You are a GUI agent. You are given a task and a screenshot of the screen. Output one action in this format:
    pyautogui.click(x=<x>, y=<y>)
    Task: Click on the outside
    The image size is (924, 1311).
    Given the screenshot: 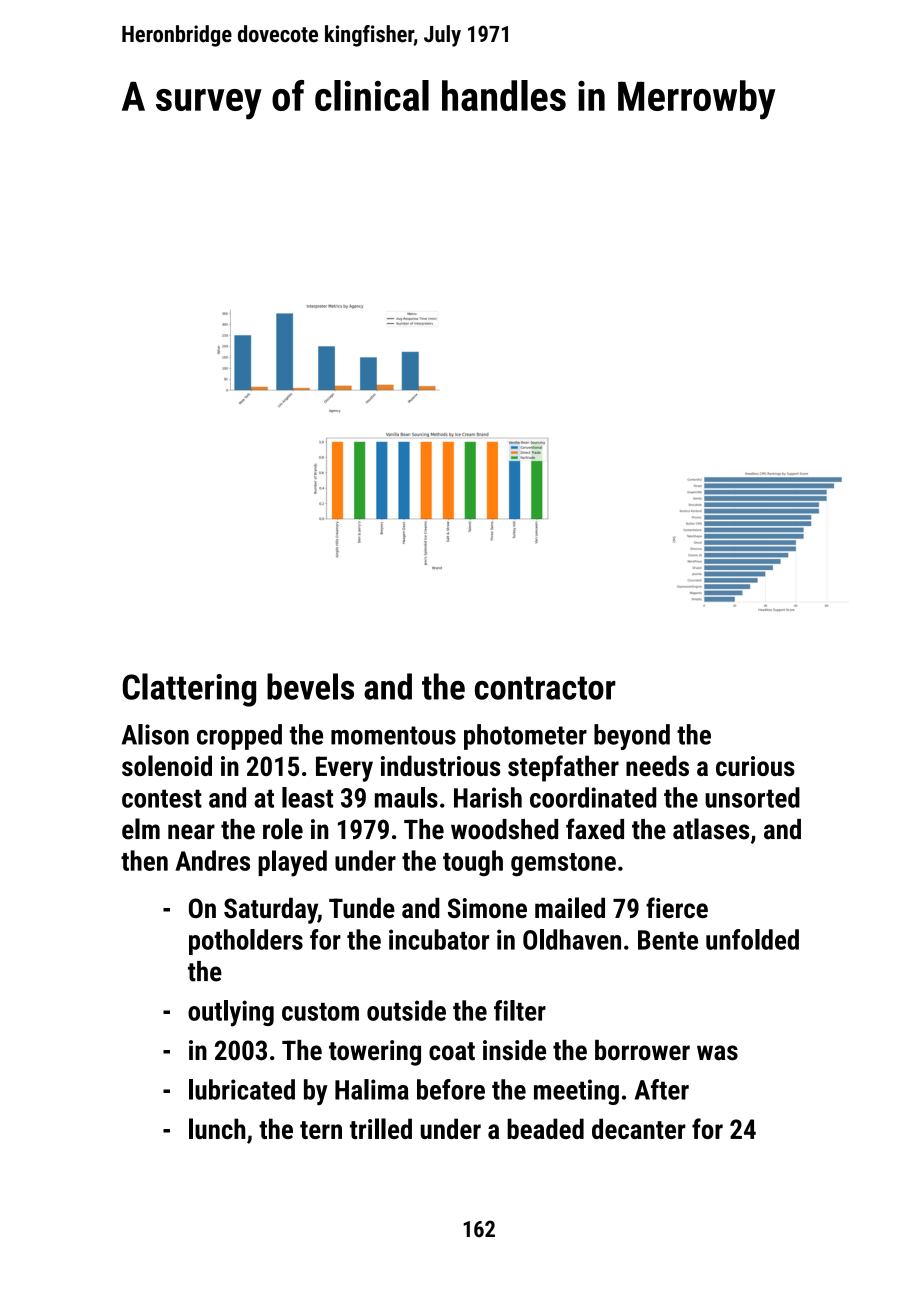 What is the action you would take?
    pyautogui.click(x=406, y=1010)
